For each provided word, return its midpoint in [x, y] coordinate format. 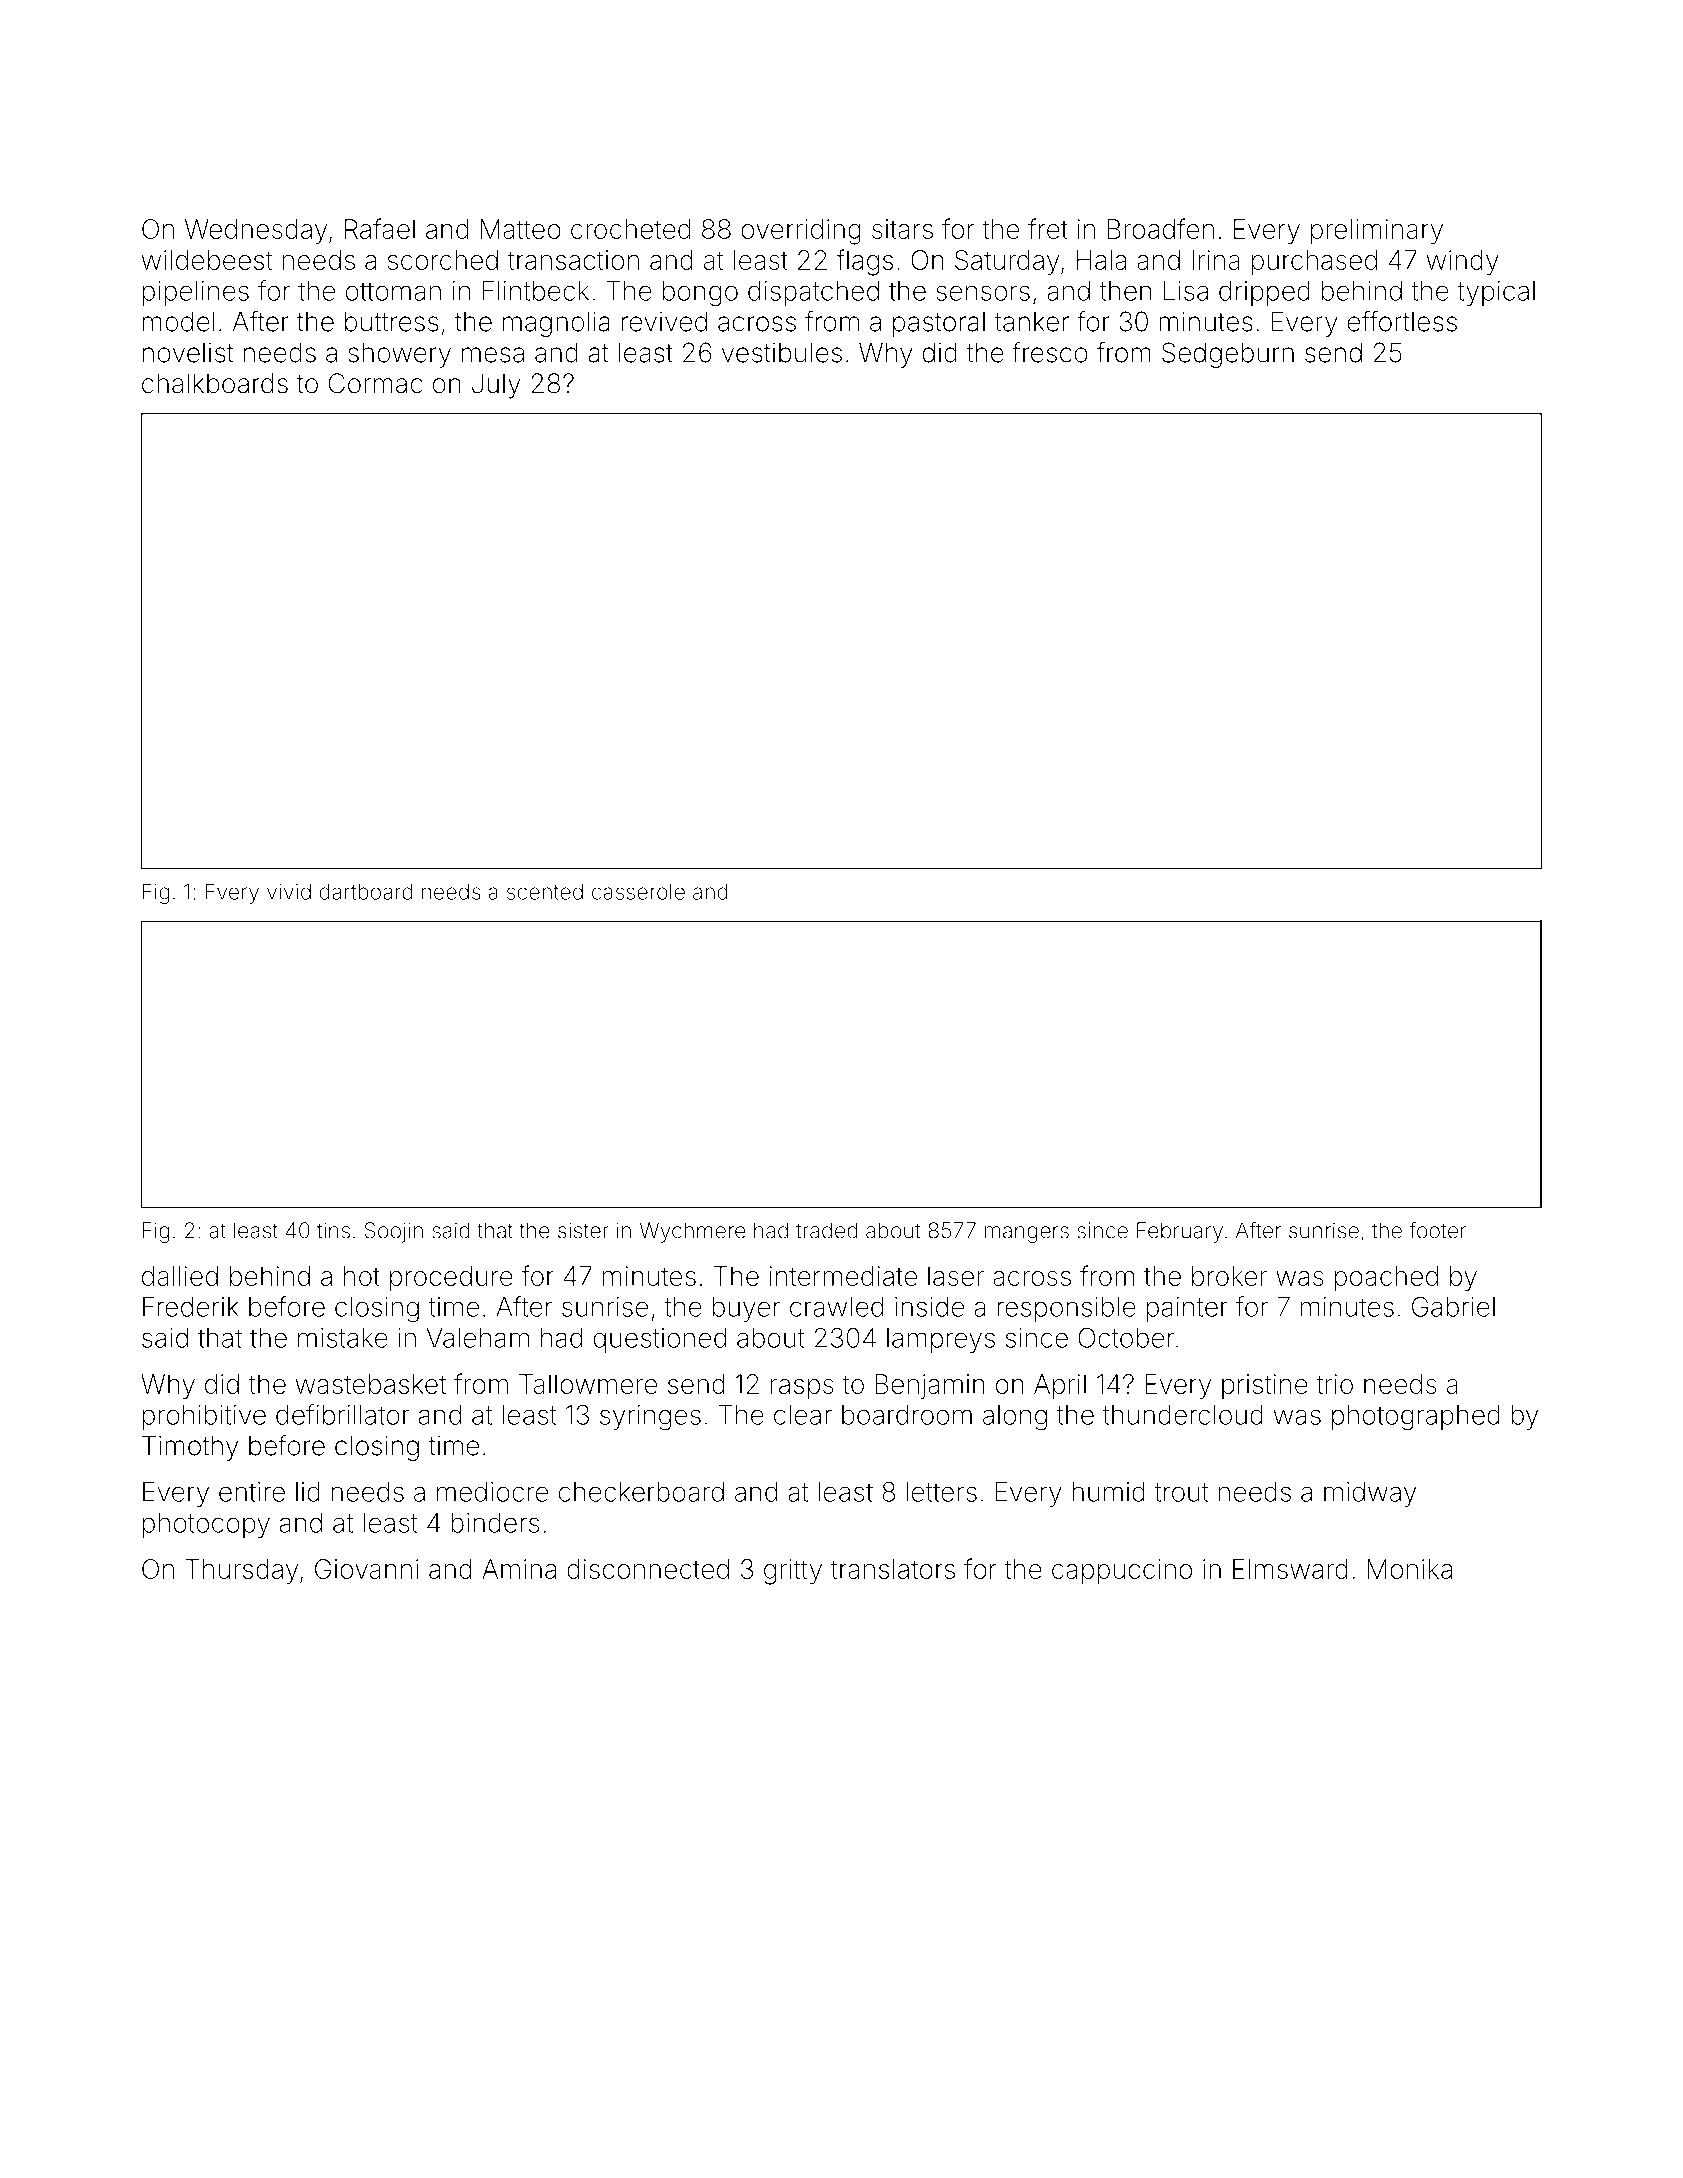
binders [495, 1523]
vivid [289, 891]
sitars [902, 229]
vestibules [782, 352]
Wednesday [256, 232]
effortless [1402, 321]
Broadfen [1161, 228]
